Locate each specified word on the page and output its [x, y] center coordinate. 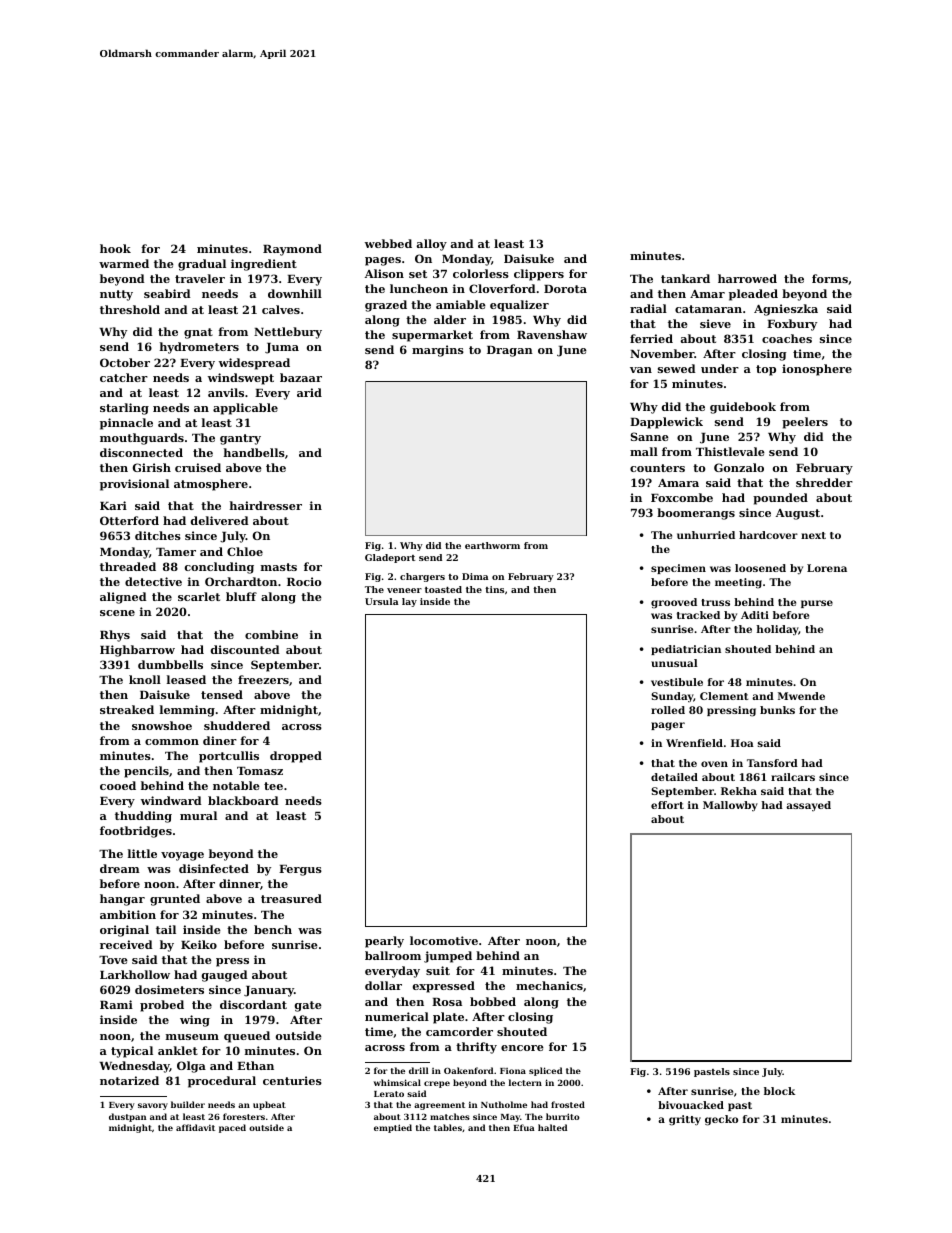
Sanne [650, 436]
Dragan [510, 351]
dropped [296, 757]
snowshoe [162, 725]
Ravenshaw [552, 334]
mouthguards [142, 439]
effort [667, 805]
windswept [241, 379]
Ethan [255, 1065]
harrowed [747, 278]
